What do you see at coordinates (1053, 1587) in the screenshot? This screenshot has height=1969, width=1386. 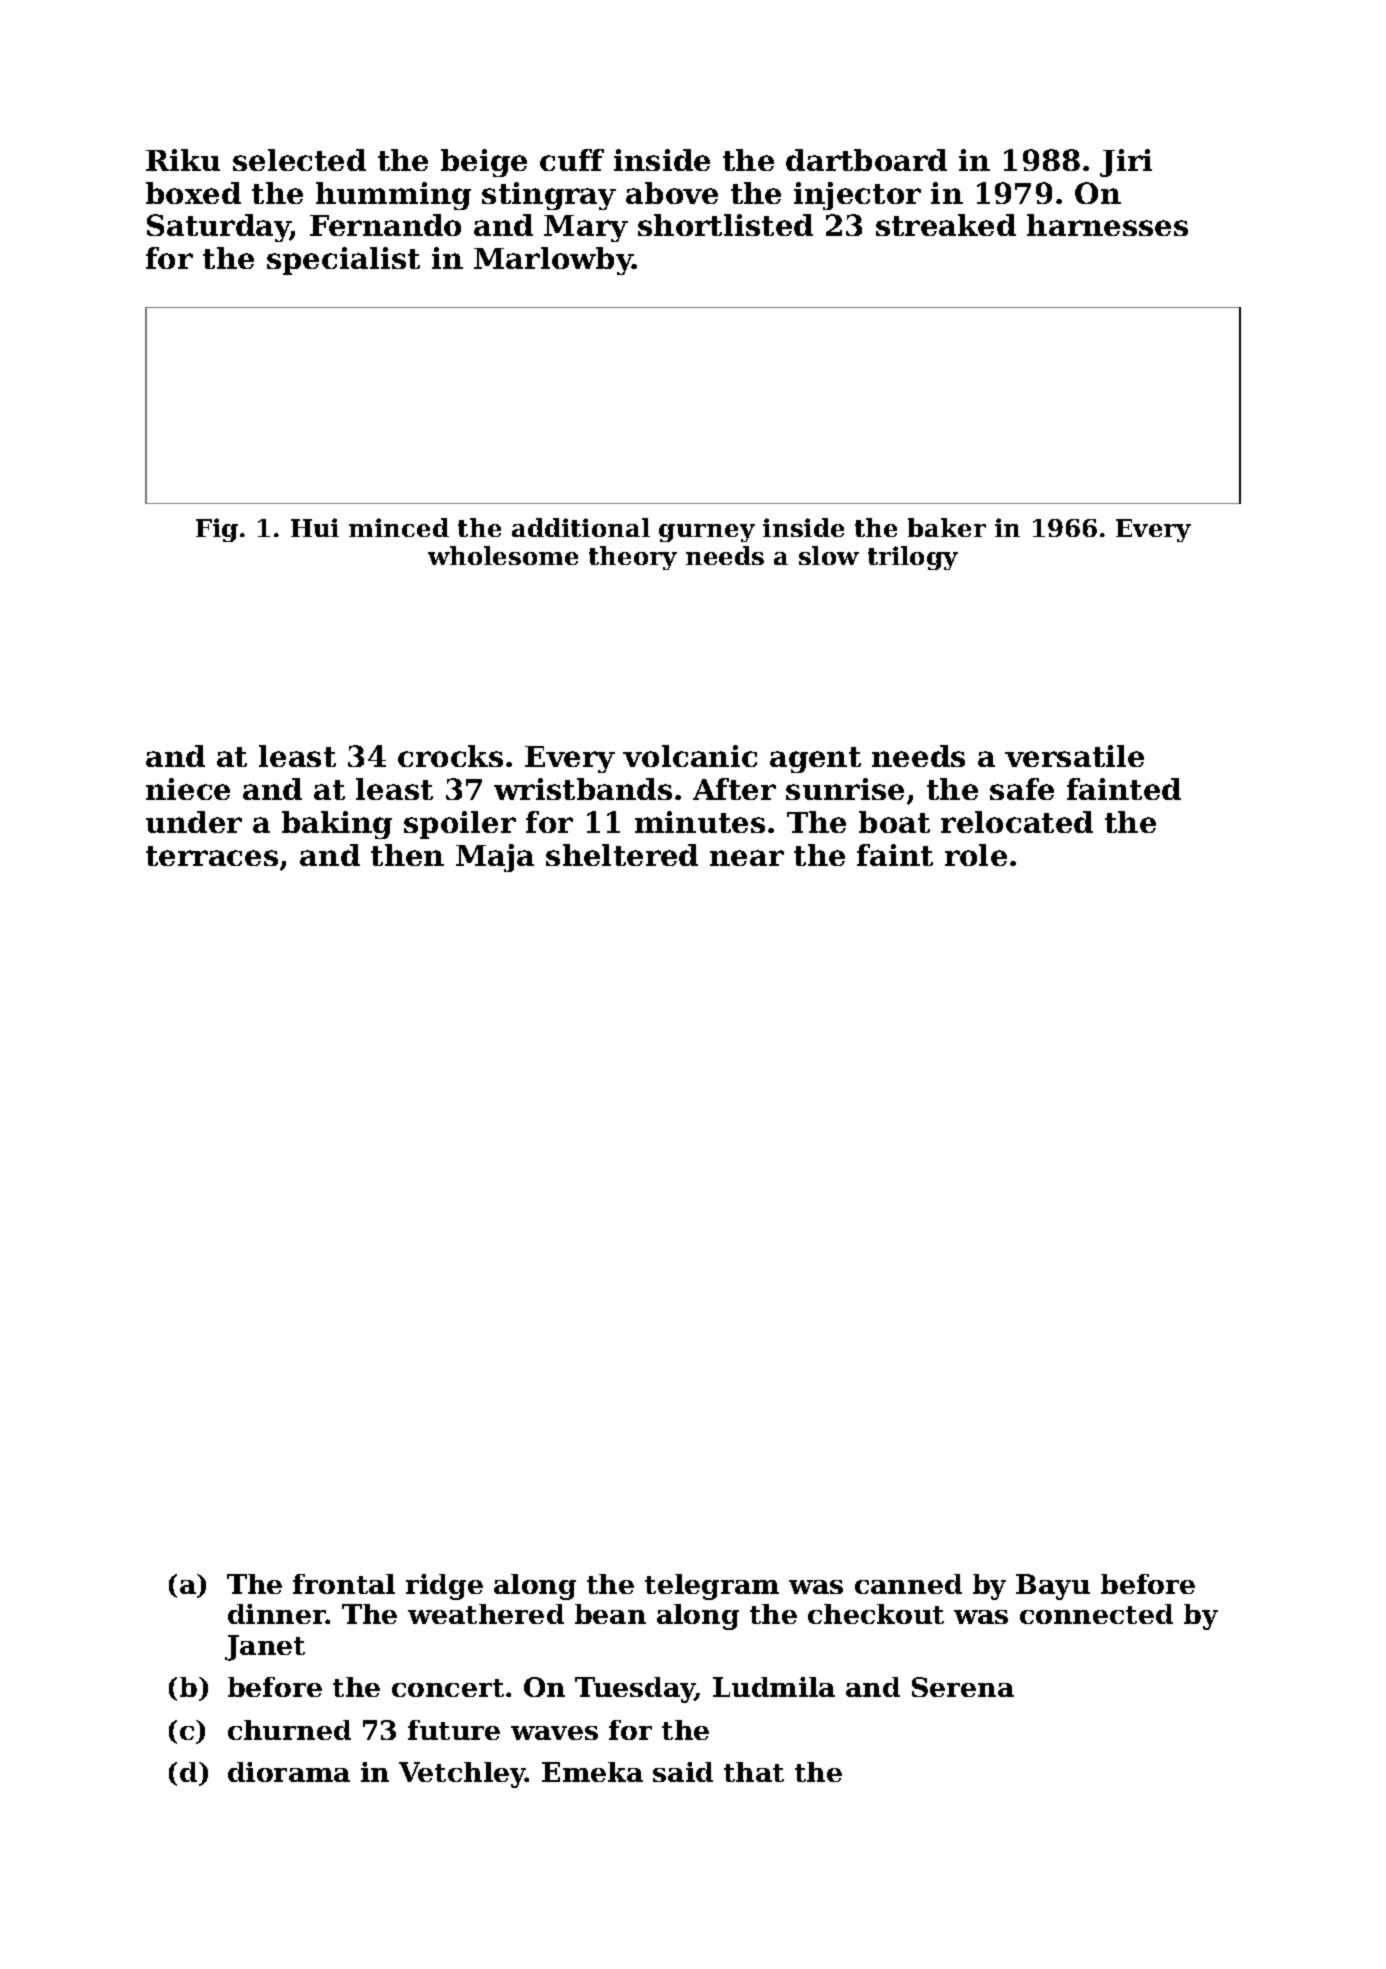 I see `Bayu` at bounding box center [1053, 1587].
